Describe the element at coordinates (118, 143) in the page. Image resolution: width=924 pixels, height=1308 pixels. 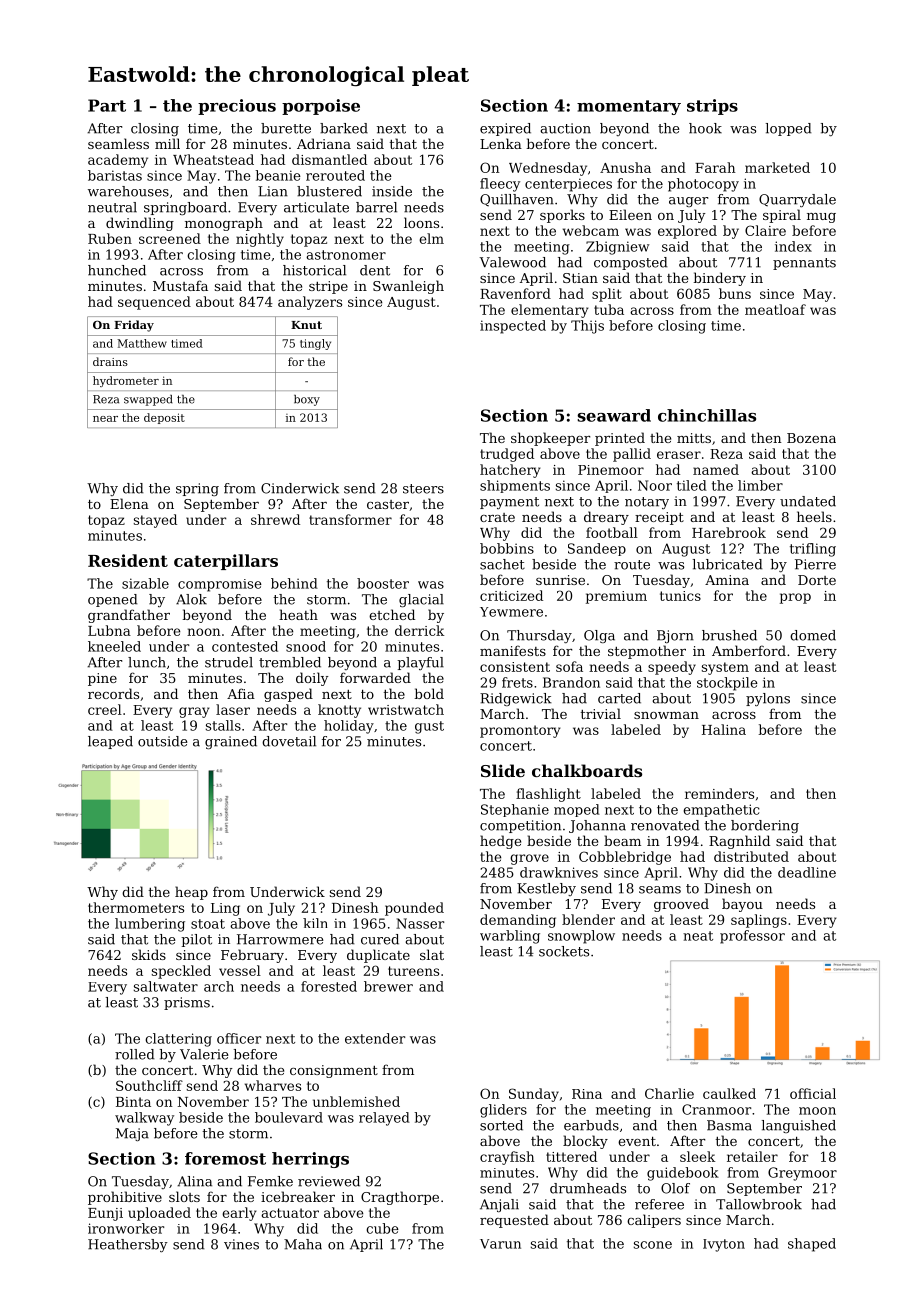
I see `seamless` at that location.
